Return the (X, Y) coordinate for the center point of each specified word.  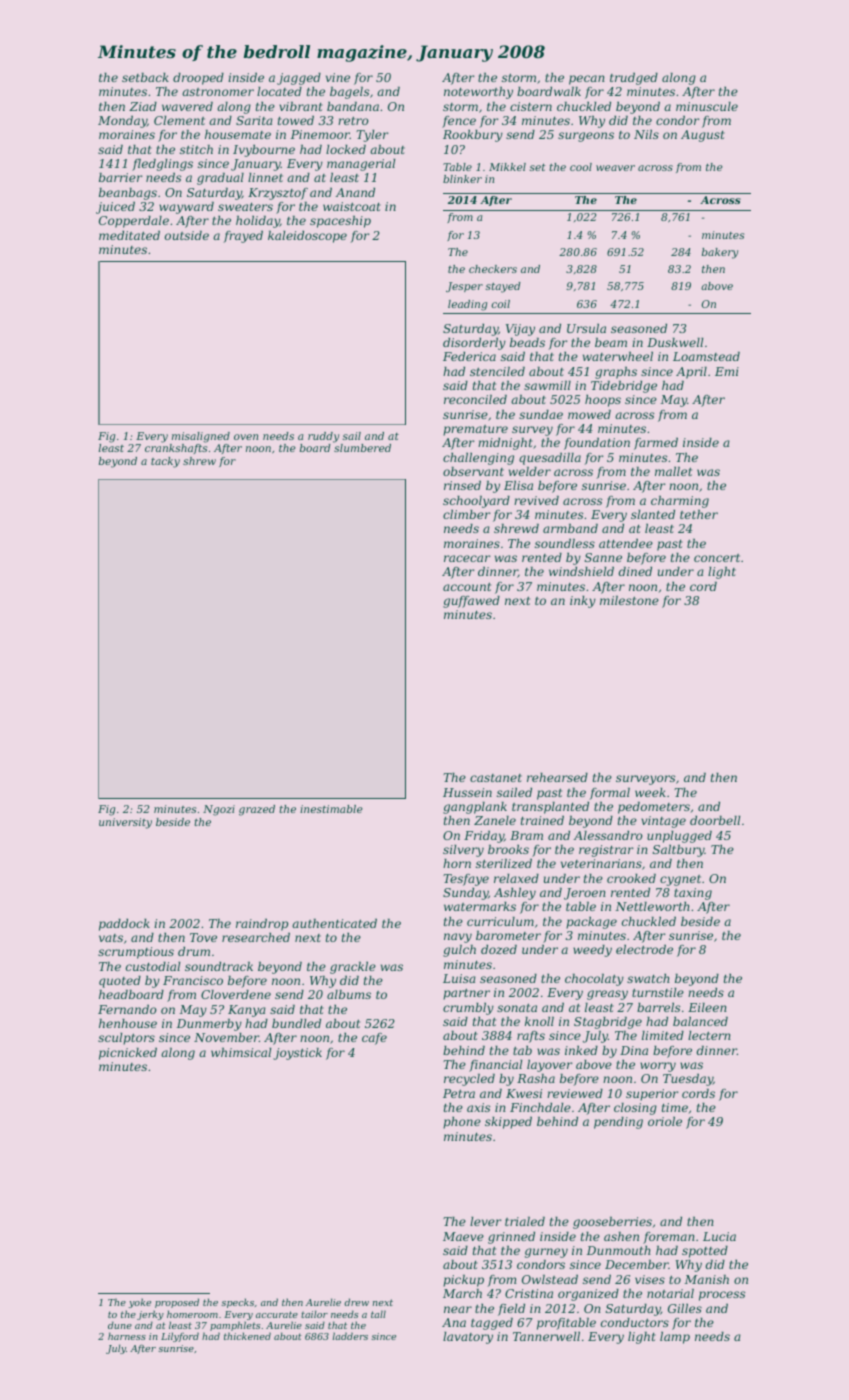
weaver (615, 168)
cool (581, 167)
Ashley (515, 894)
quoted (120, 982)
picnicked (128, 1054)
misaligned (201, 437)
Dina (634, 1050)
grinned (511, 1238)
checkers (493, 269)
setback (145, 77)
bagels (349, 93)
